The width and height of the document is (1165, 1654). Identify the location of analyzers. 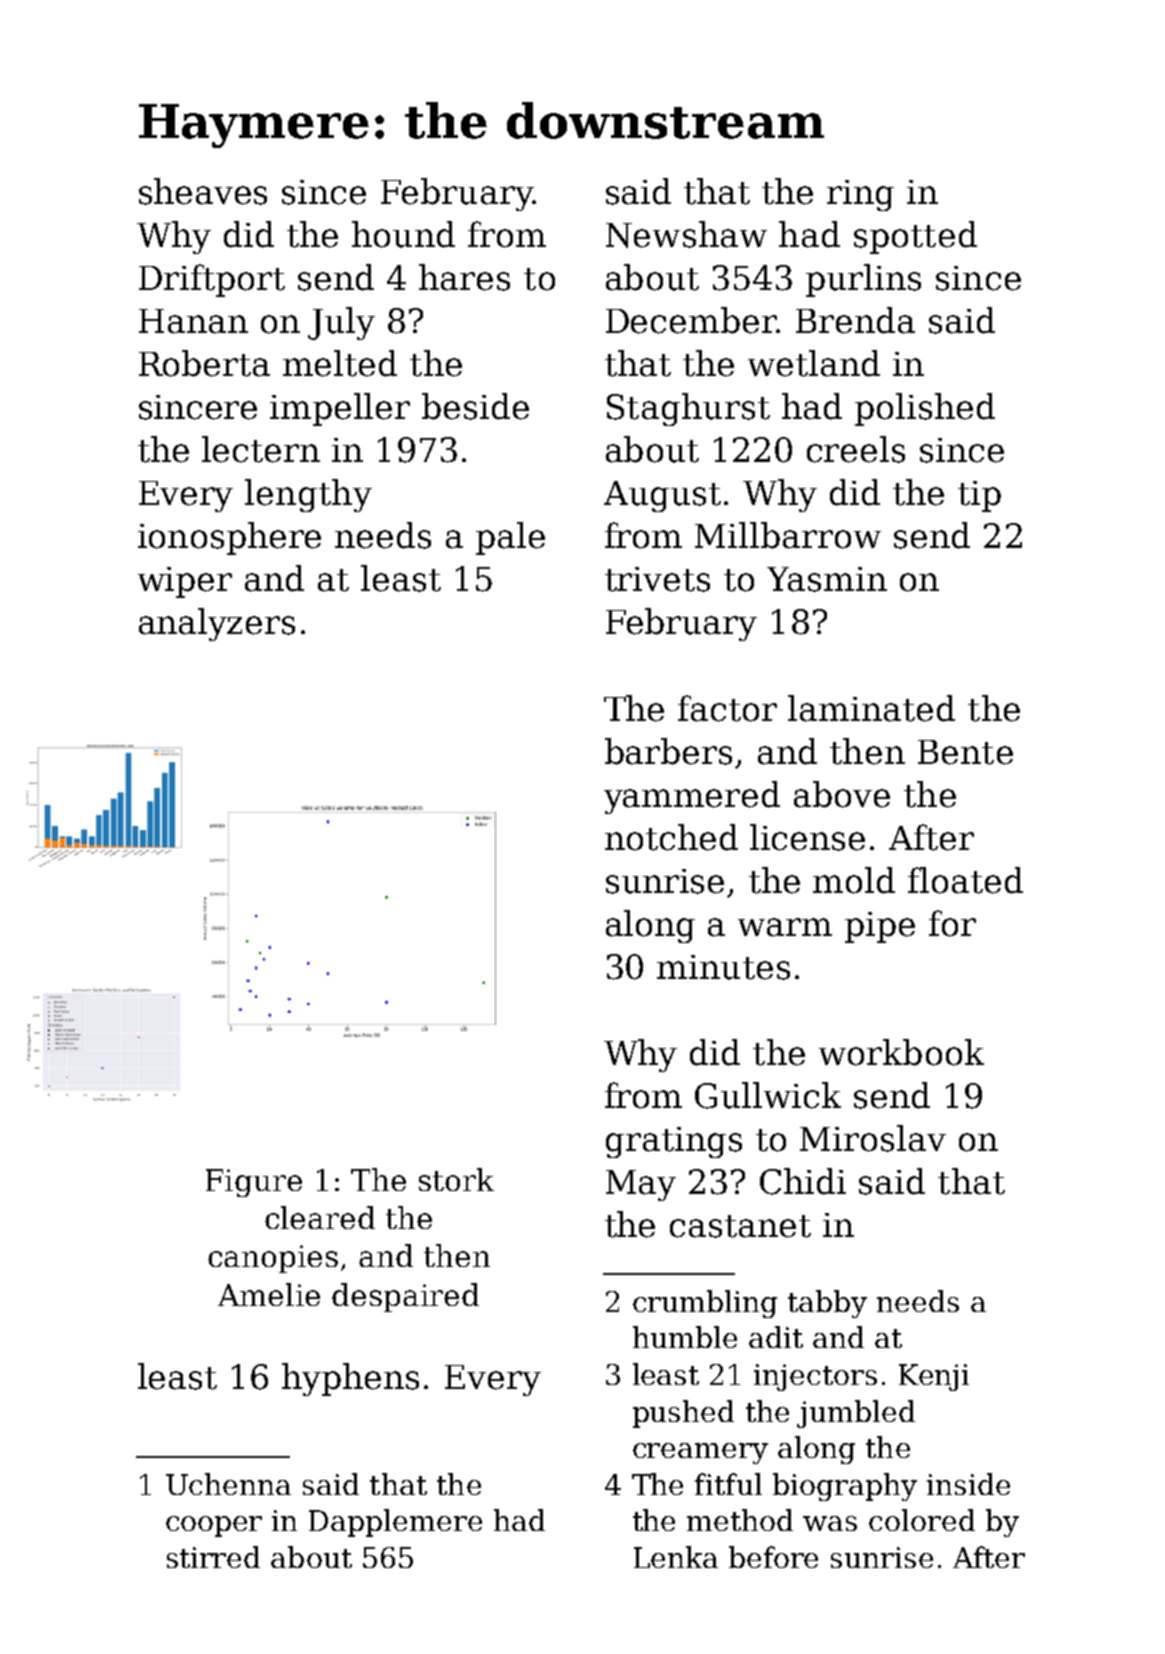
(217, 624).
